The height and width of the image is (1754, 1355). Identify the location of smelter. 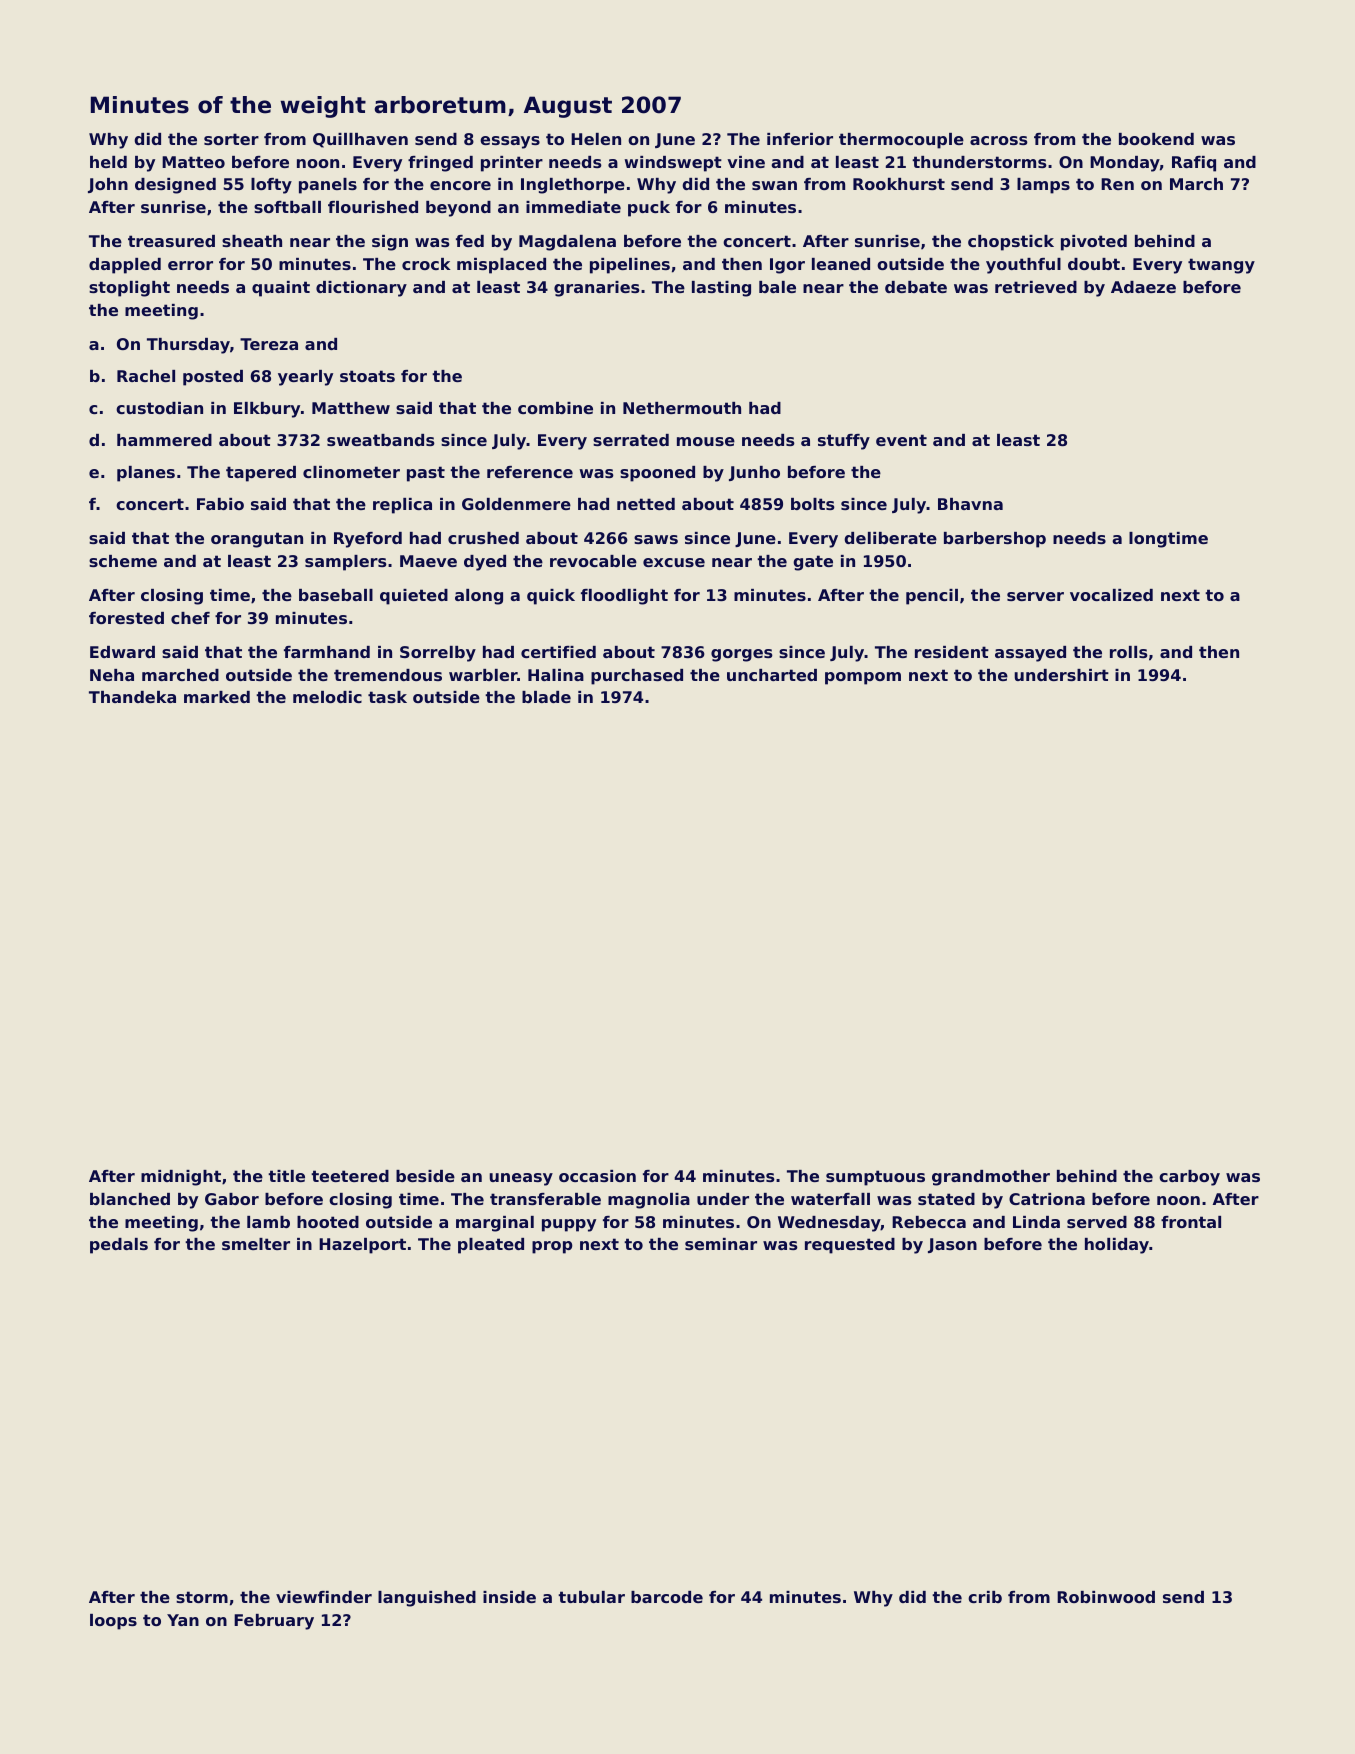
(256, 1244).
